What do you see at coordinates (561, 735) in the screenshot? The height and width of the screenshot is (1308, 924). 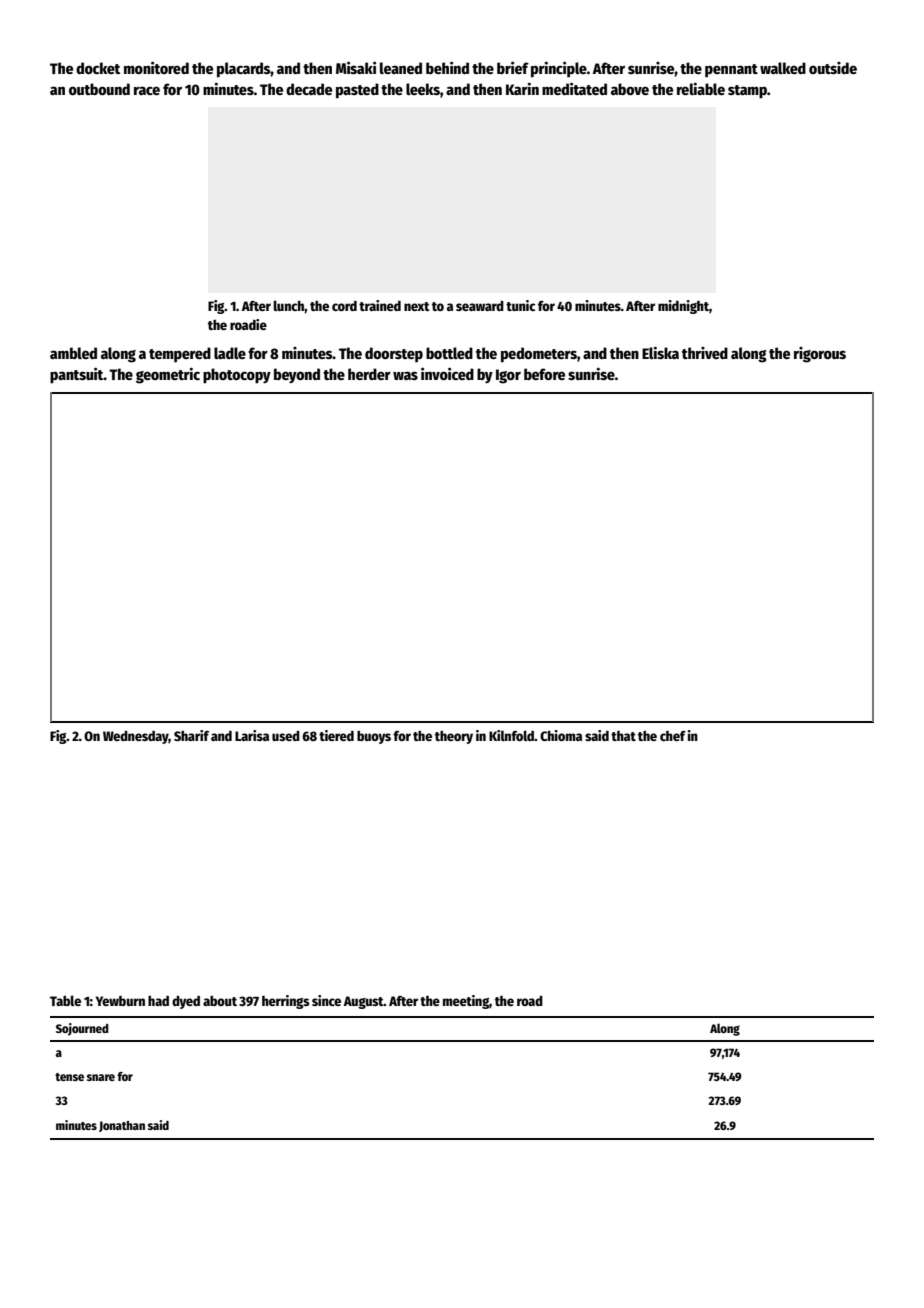 I see `Chioma` at bounding box center [561, 735].
